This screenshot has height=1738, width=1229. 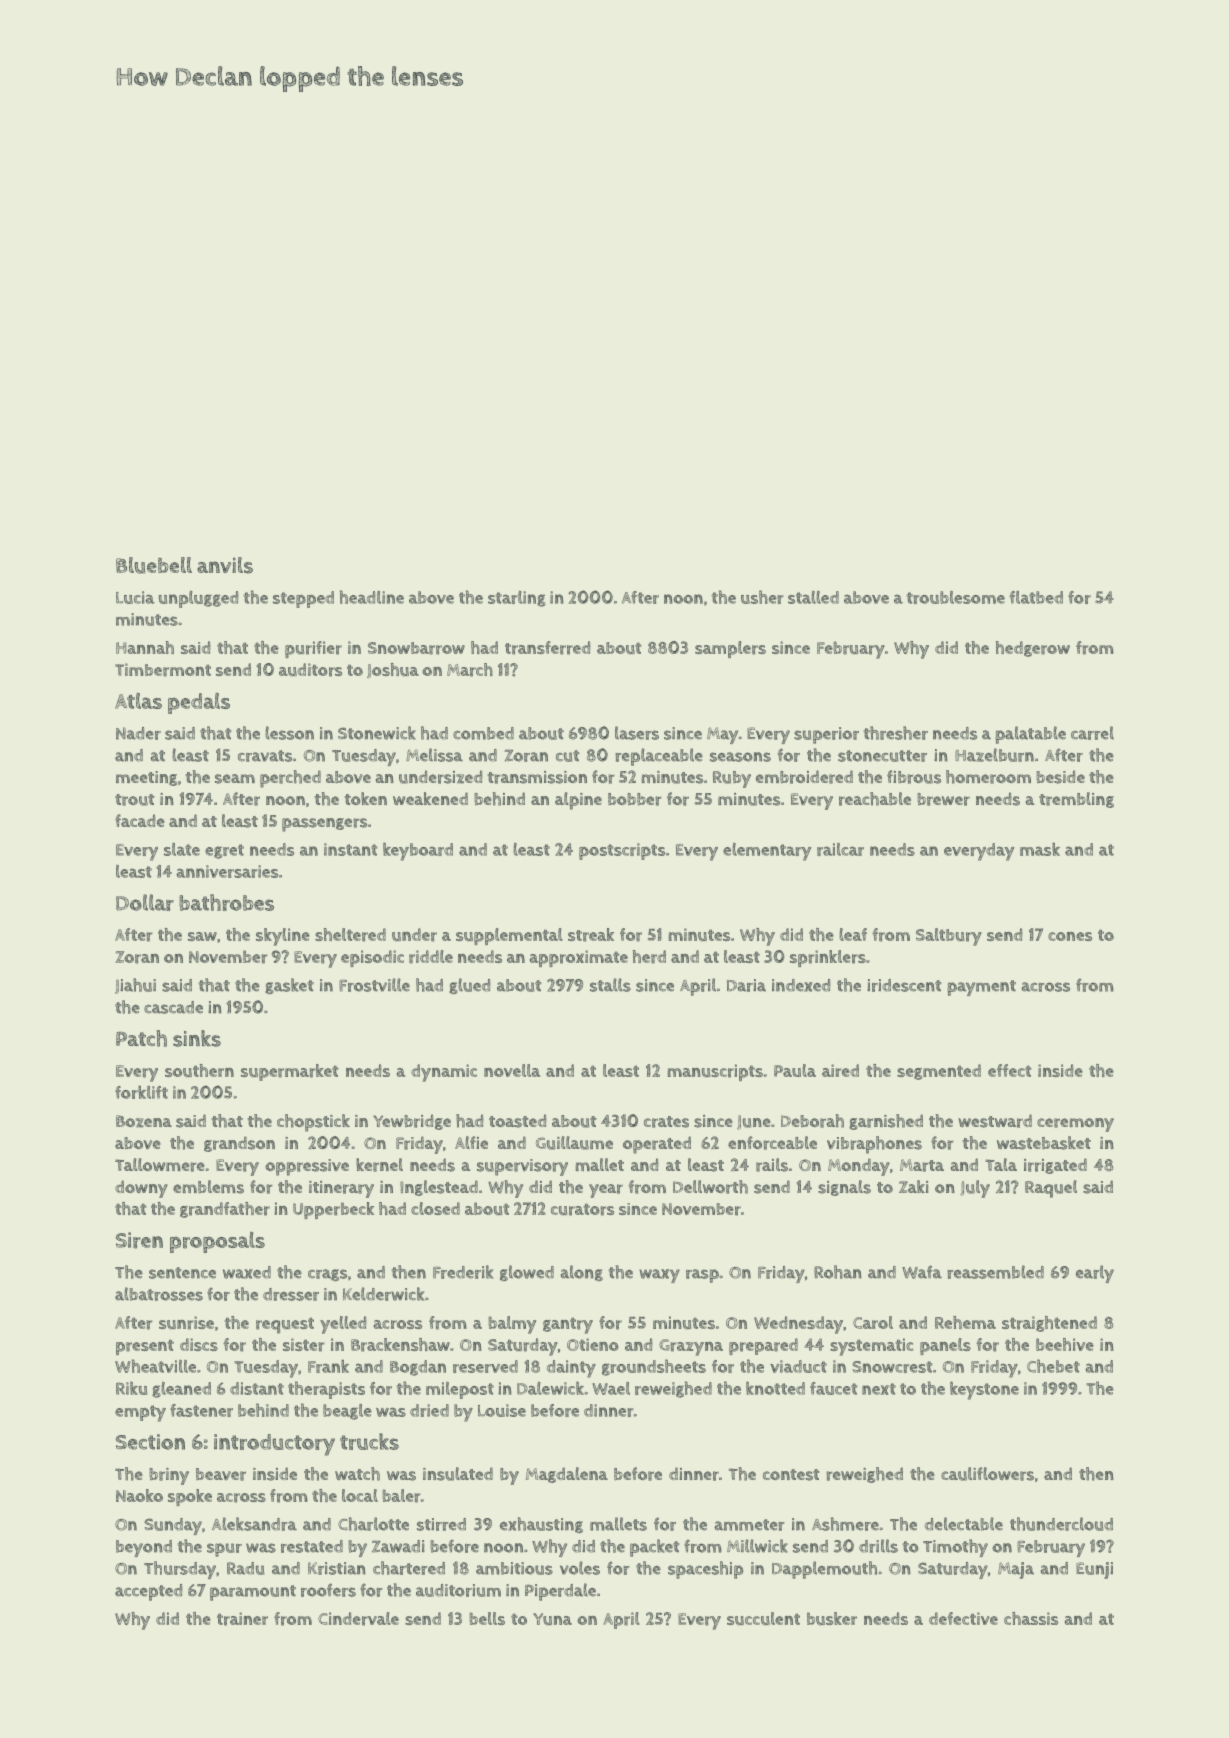 What do you see at coordinates (955, 597) in the screenshot?
I see `troublesome` at bounding box center [955, 597].
